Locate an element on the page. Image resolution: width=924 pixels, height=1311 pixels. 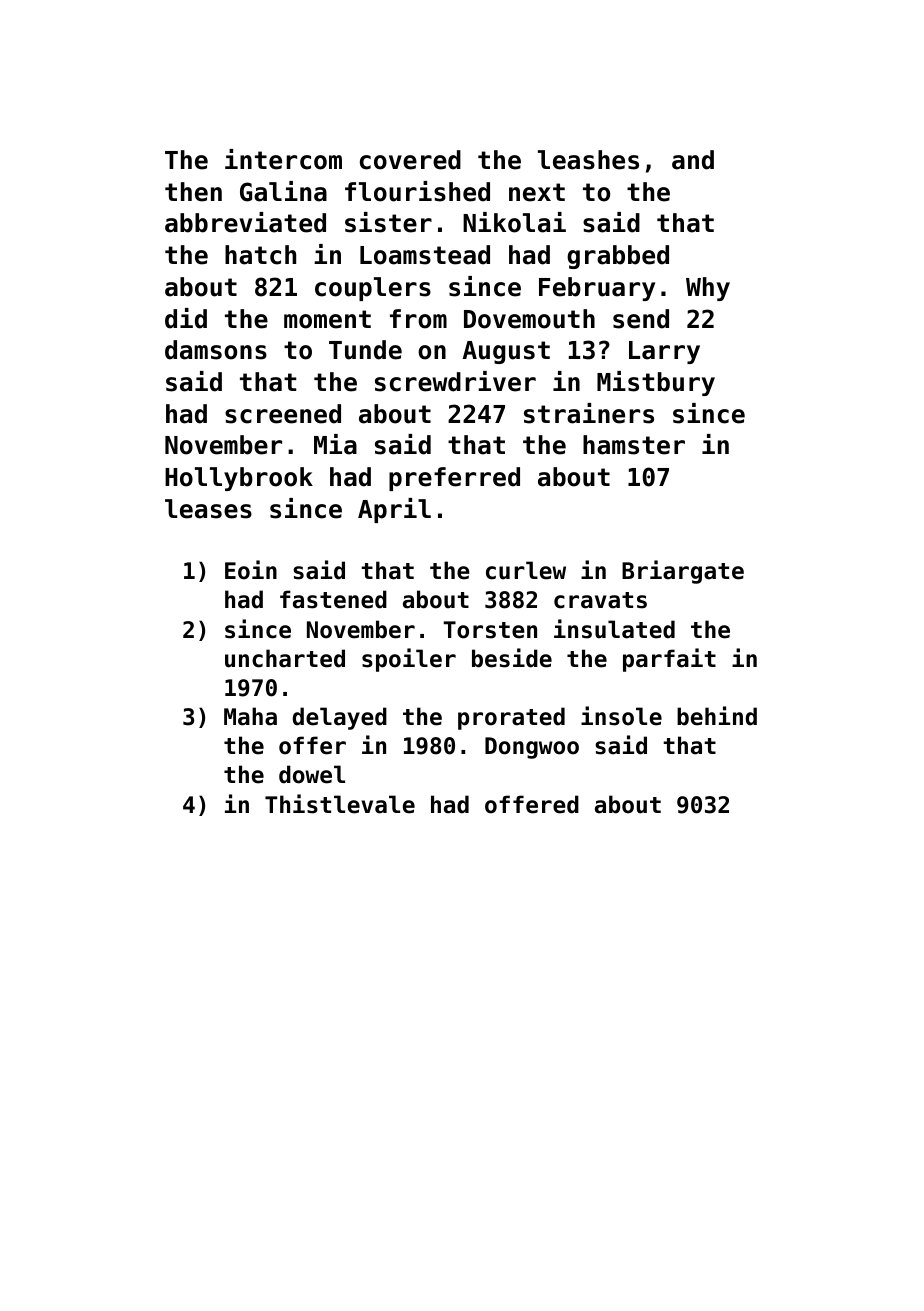
uncharted is located at coordinates (285, 658).
